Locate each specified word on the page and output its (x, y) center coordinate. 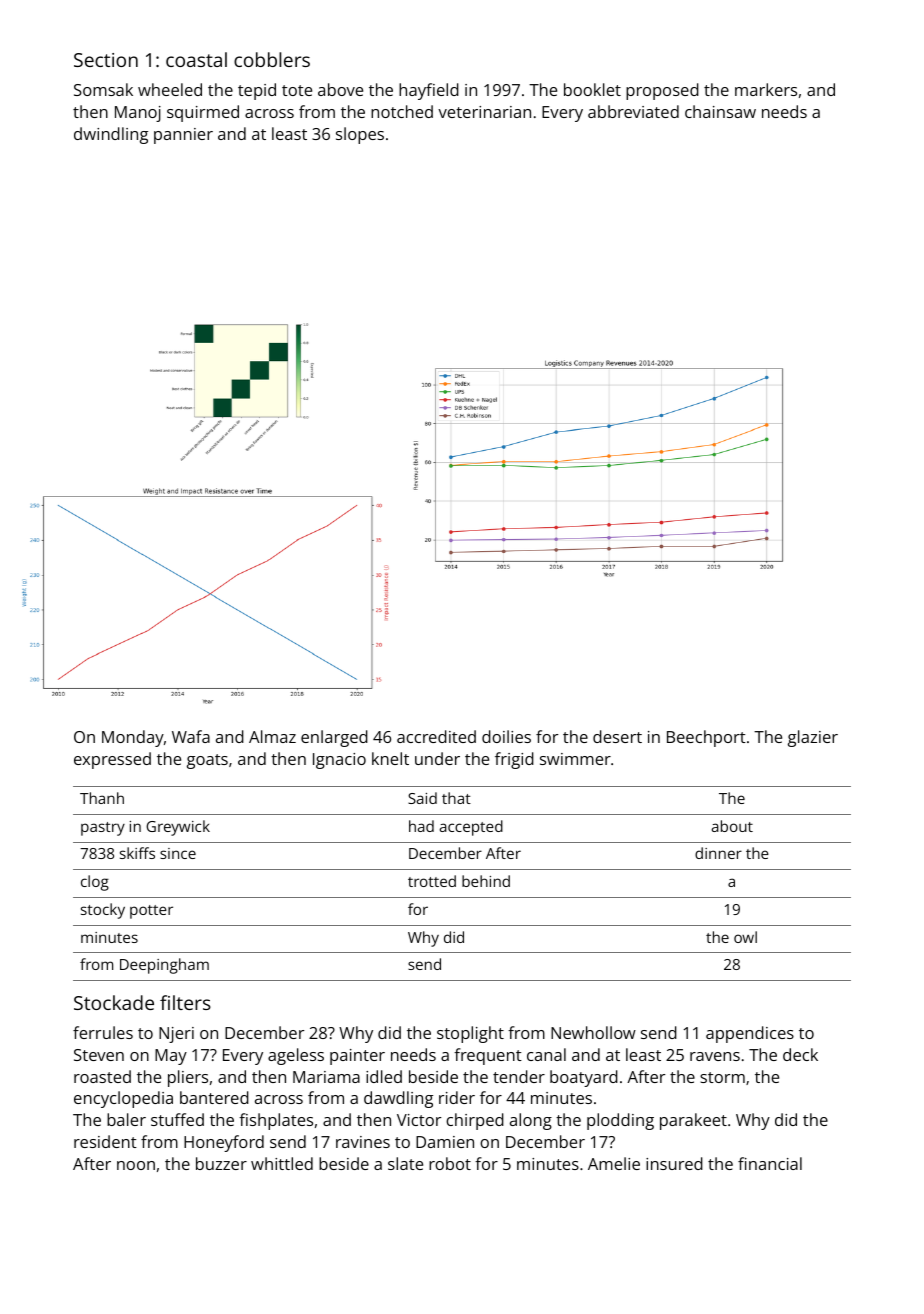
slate (405, 1163)
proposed (662, 91)
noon (136, 1165)
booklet (592, 89)
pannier (183, 136)
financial (770, 1163)
